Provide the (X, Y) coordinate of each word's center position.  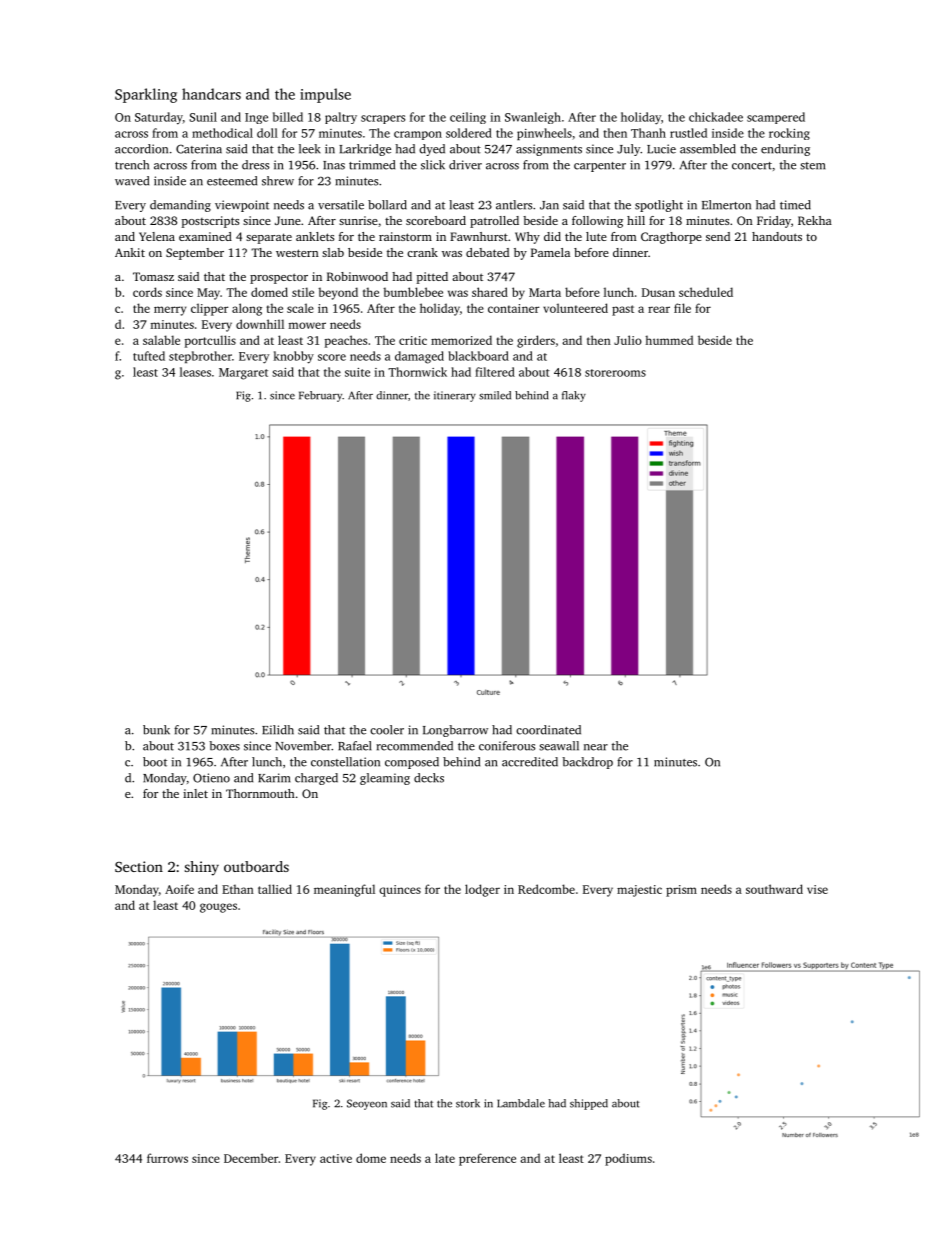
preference (487, 1159)
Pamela (550, 252)
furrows (167, 1158)
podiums (628, 1159)
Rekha (815, 220)
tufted (149, 356)
